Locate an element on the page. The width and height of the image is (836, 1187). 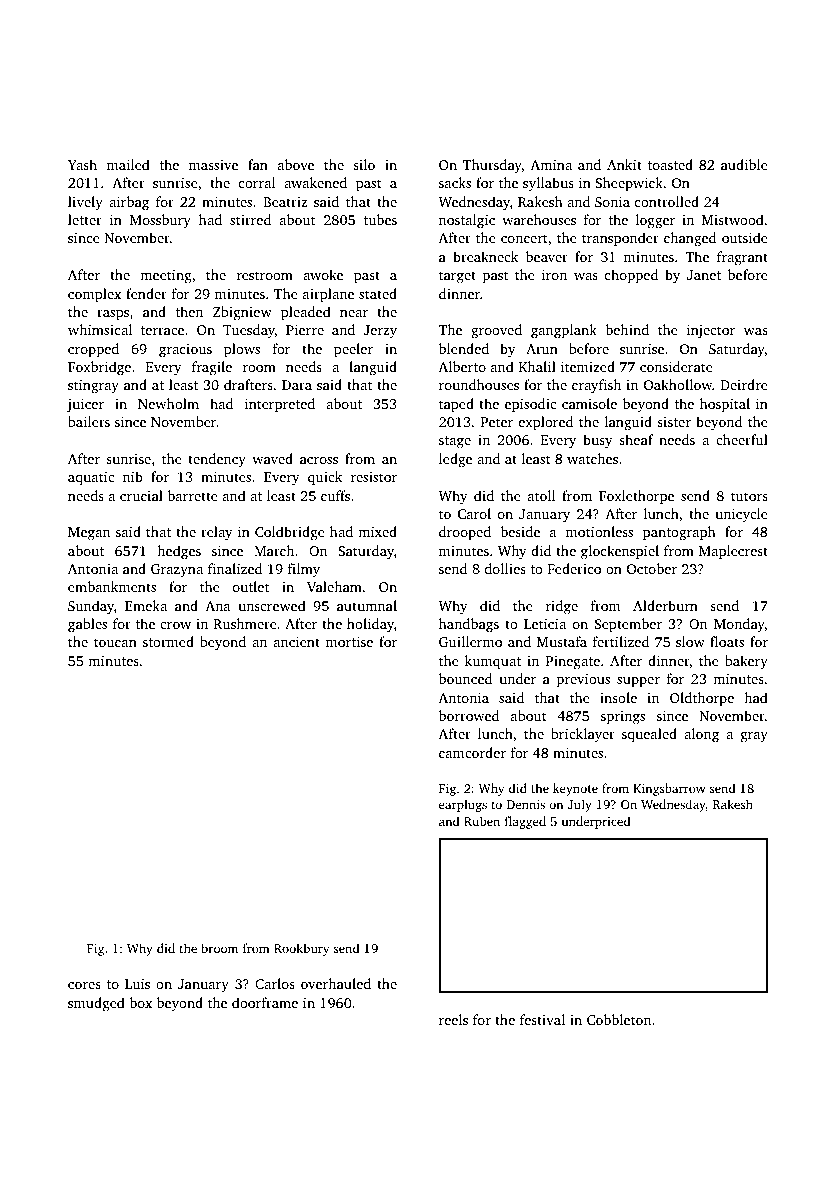
camcorder is located at coordinates (472, 752).
